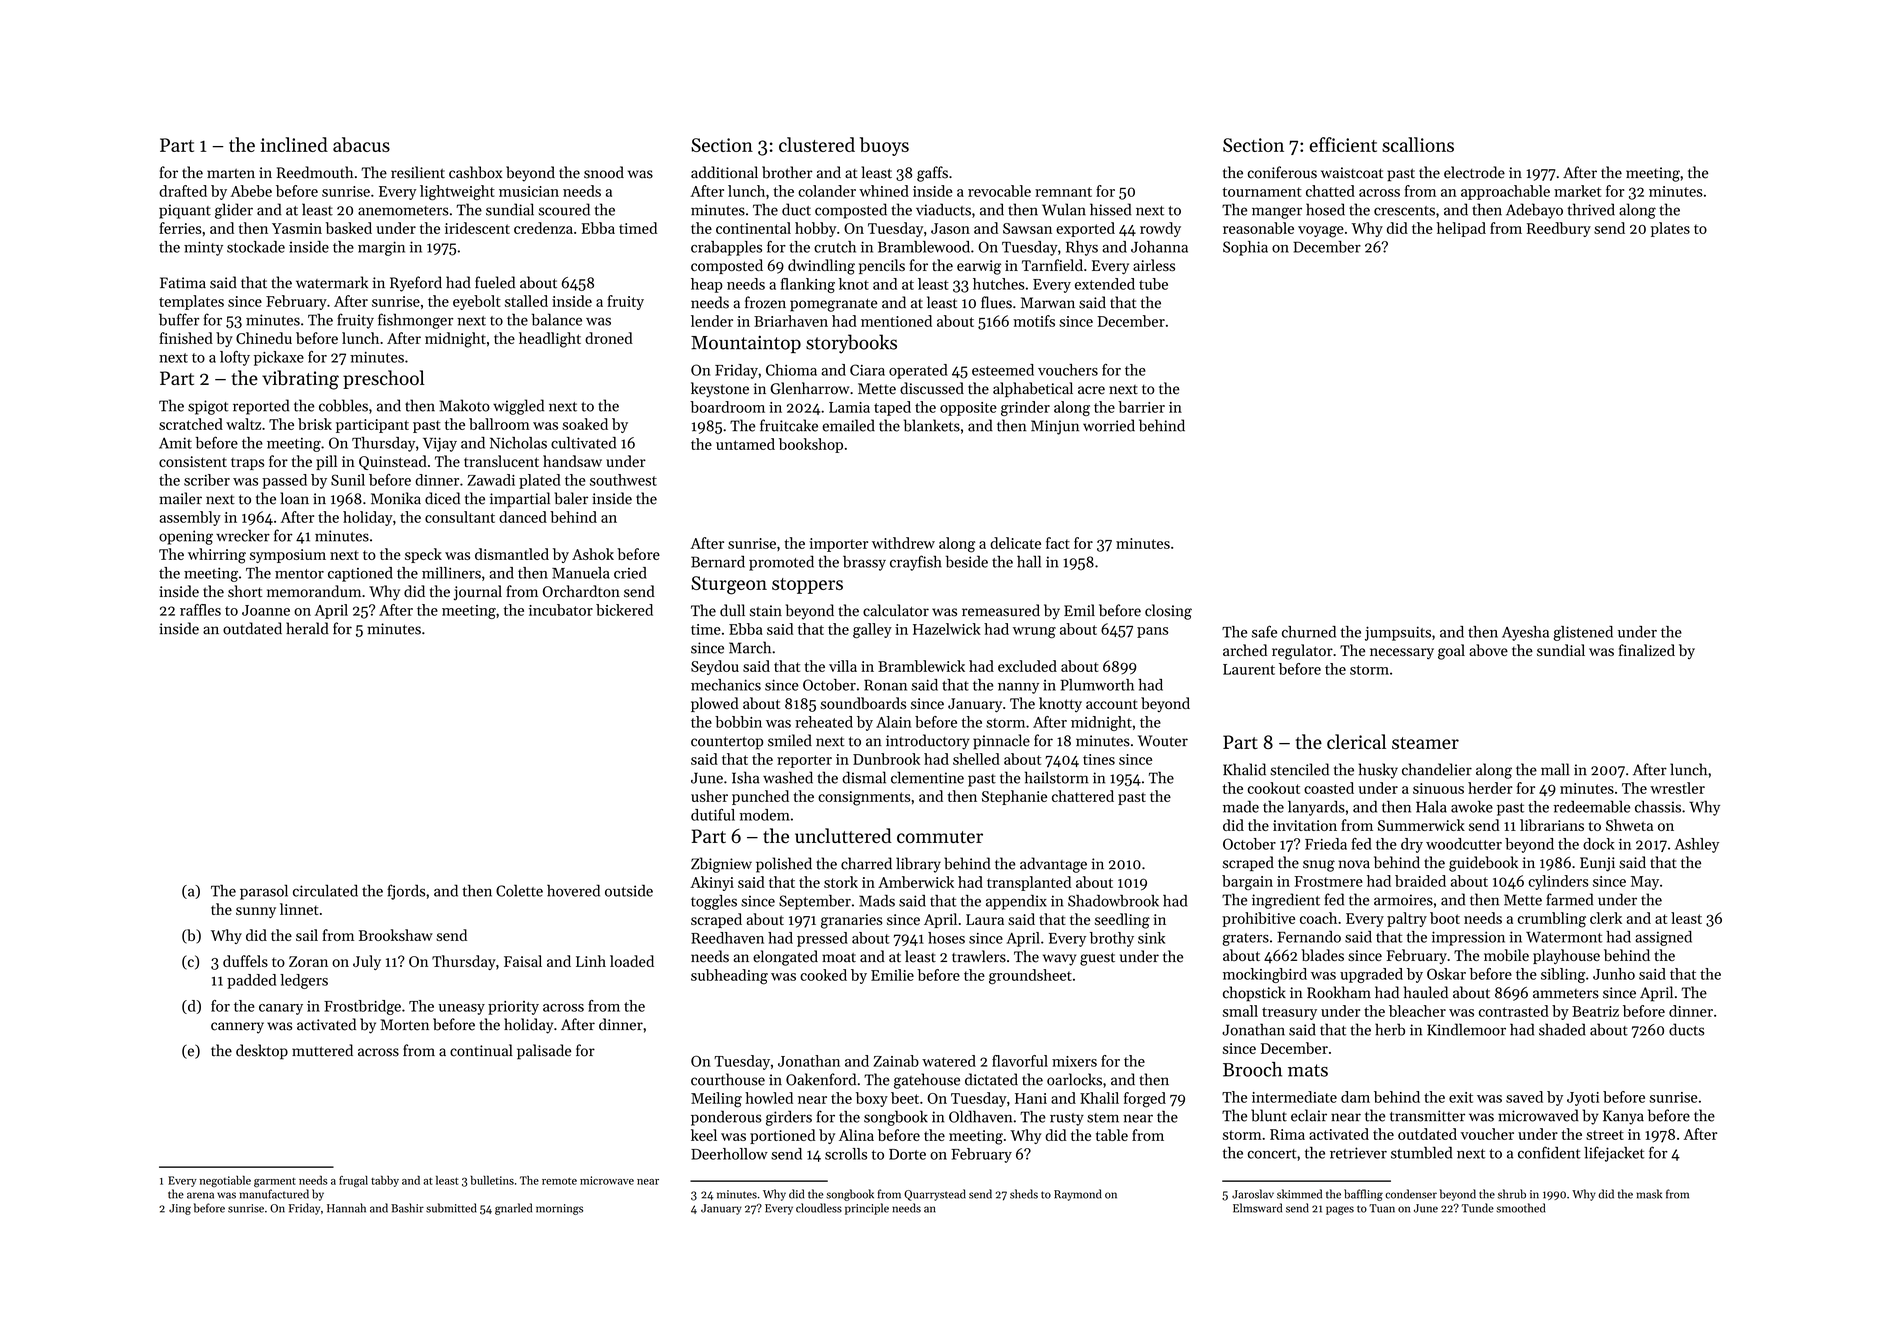  What do you see at coordinates (872, 631) in the screenshot?
I see `galley` at bounding box center [872, 631].
